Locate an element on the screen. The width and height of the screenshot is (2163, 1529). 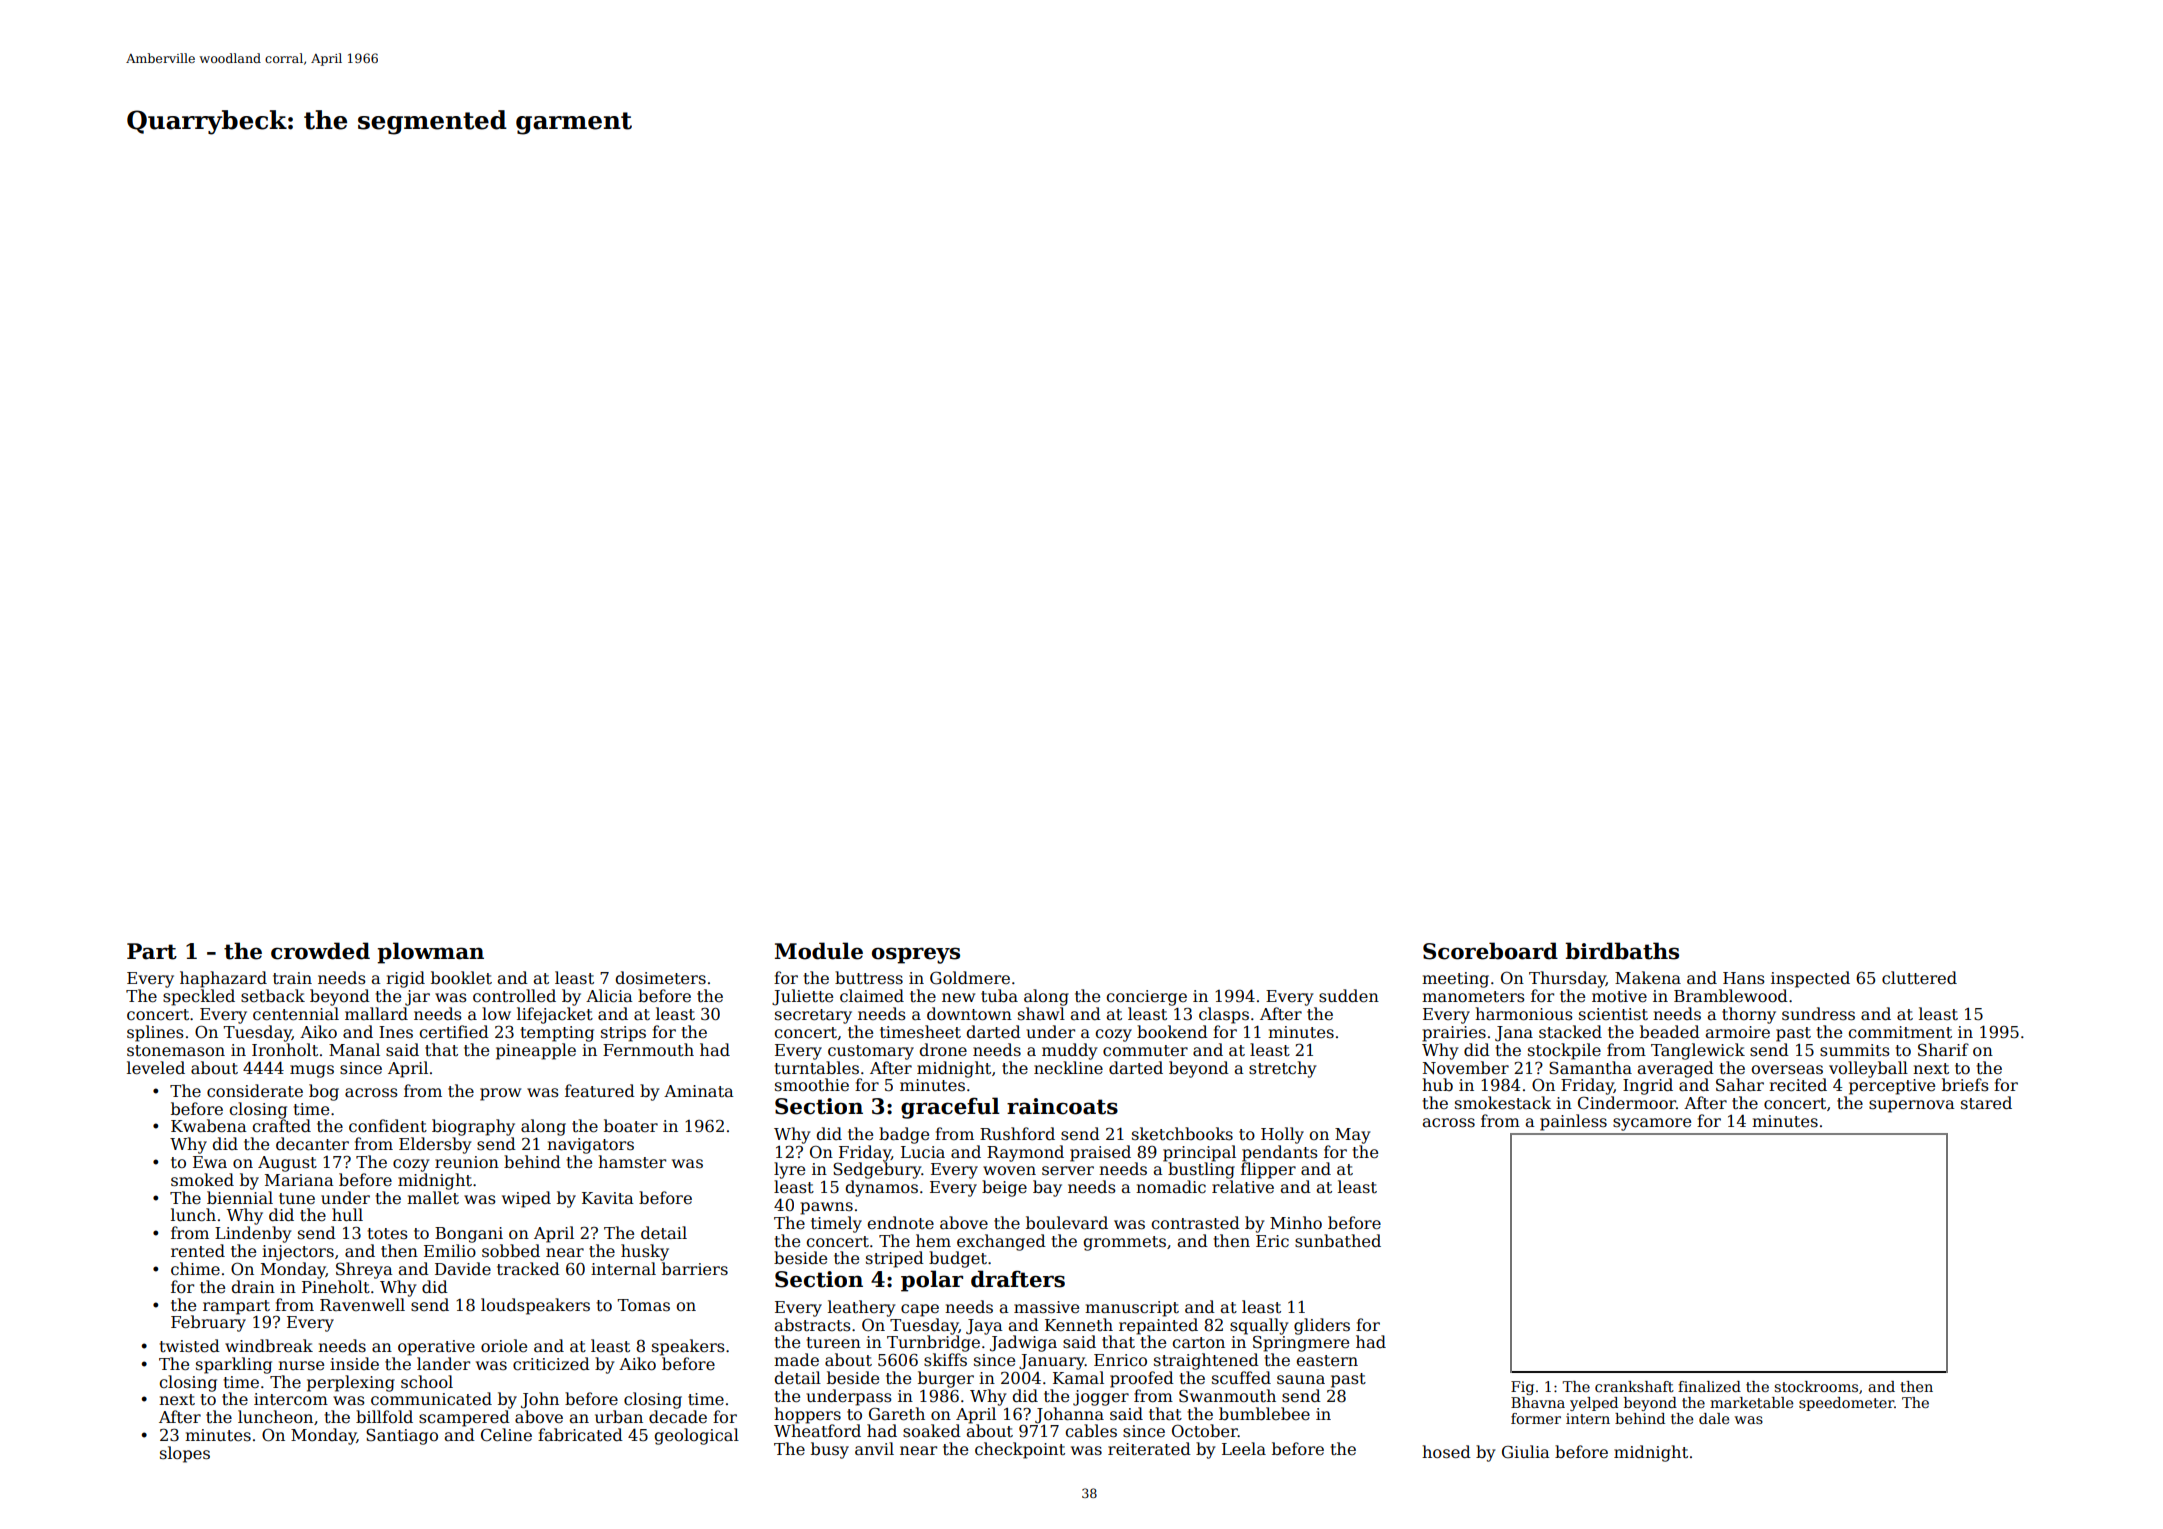
Rushford is located at coordinates (1017, 1134).
